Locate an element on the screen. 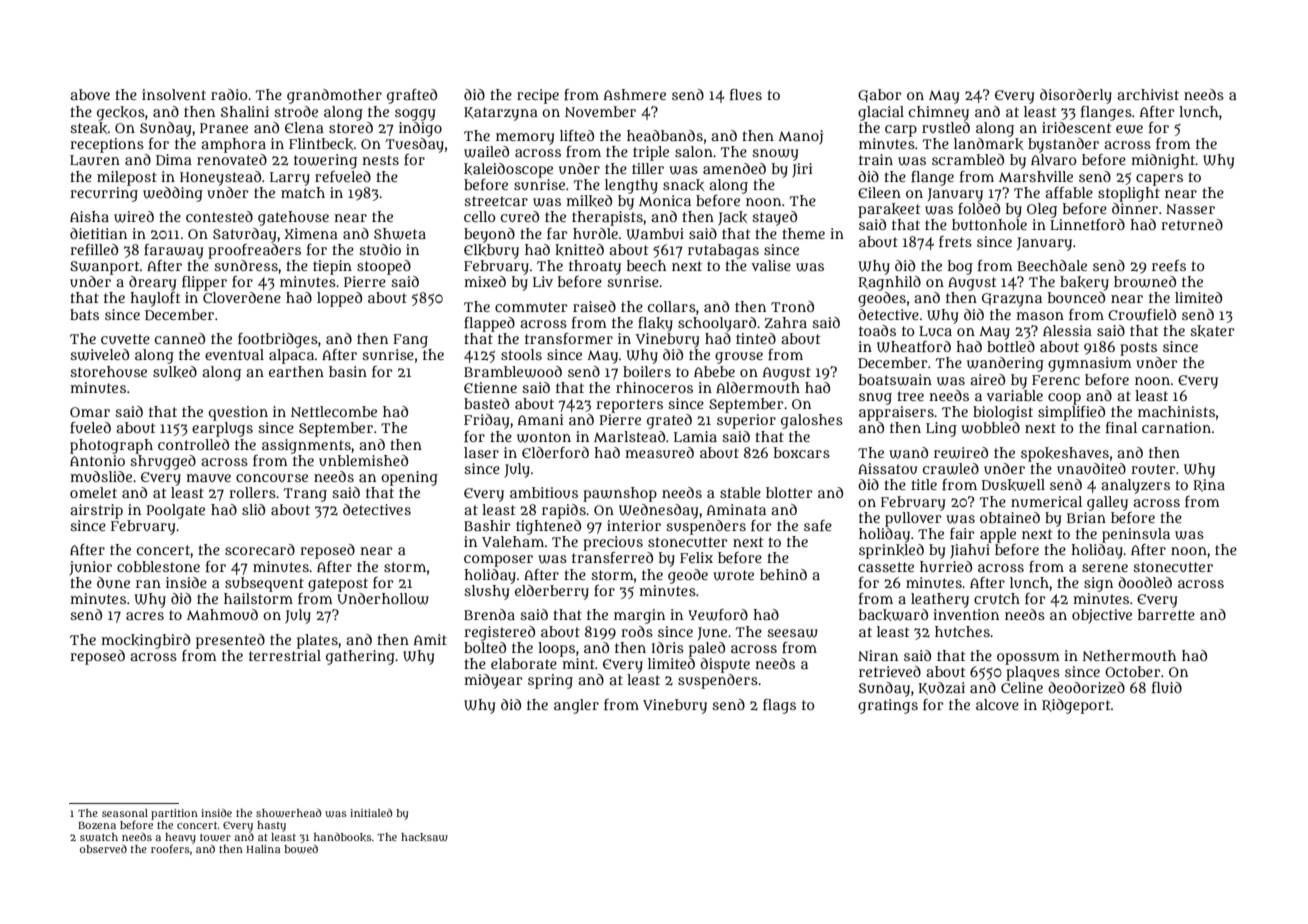 This screenshot has height=924, width=1308. Yewford is located at coordinates (718, 615).
